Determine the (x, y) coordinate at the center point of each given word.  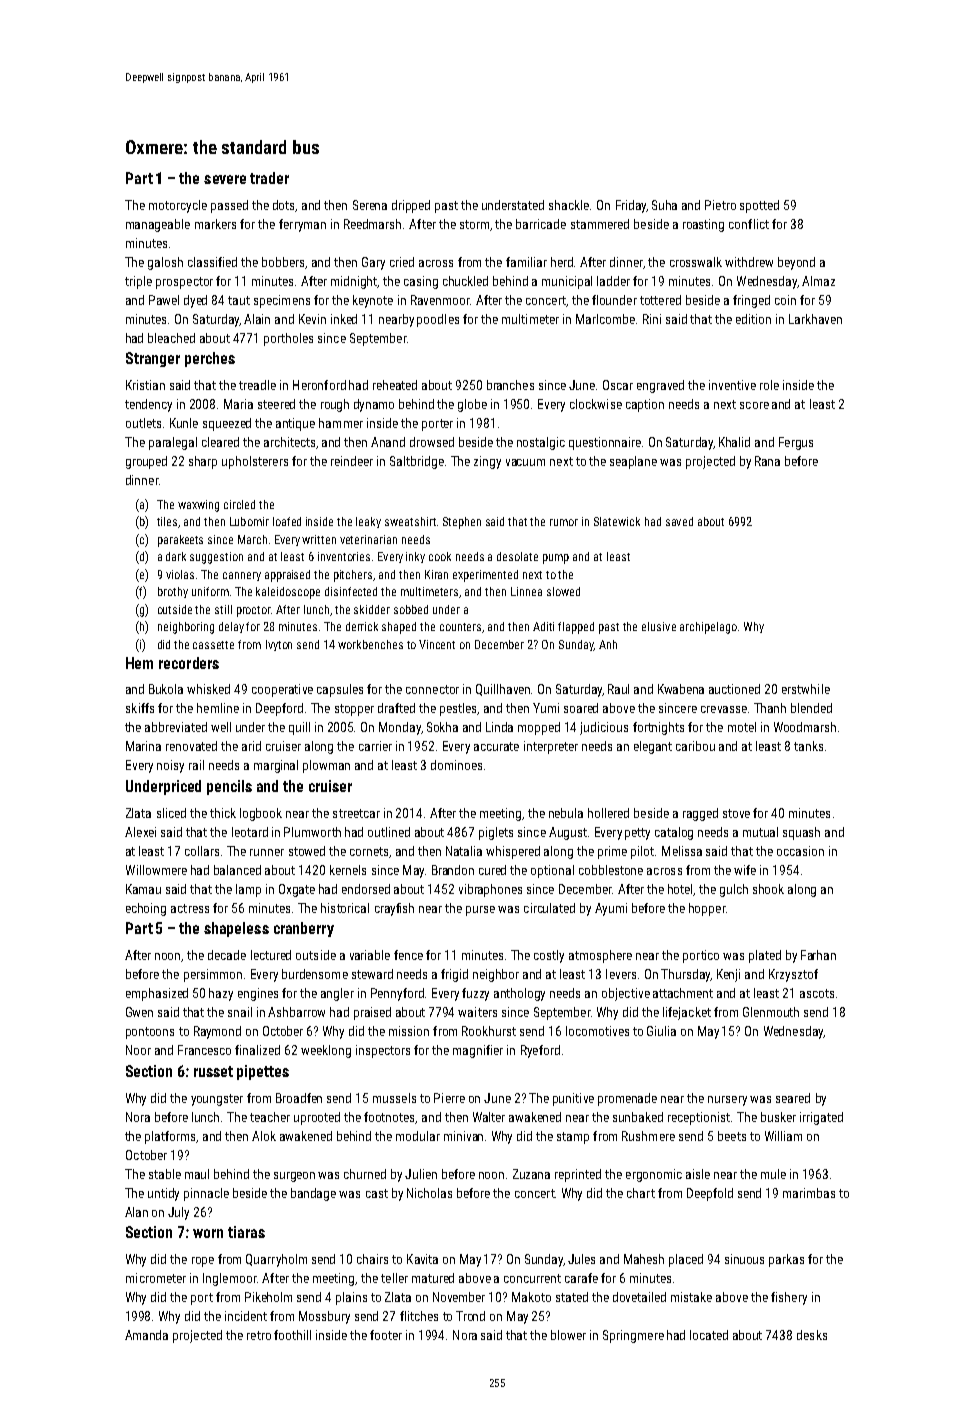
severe (225, 179)
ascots (817, 993)
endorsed (366, 889)
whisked (208, 689)
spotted (759, 206)
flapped (576, 628)
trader (269, 178)
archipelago (708, 628)
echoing (146, 909)
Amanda (146, 1335)
